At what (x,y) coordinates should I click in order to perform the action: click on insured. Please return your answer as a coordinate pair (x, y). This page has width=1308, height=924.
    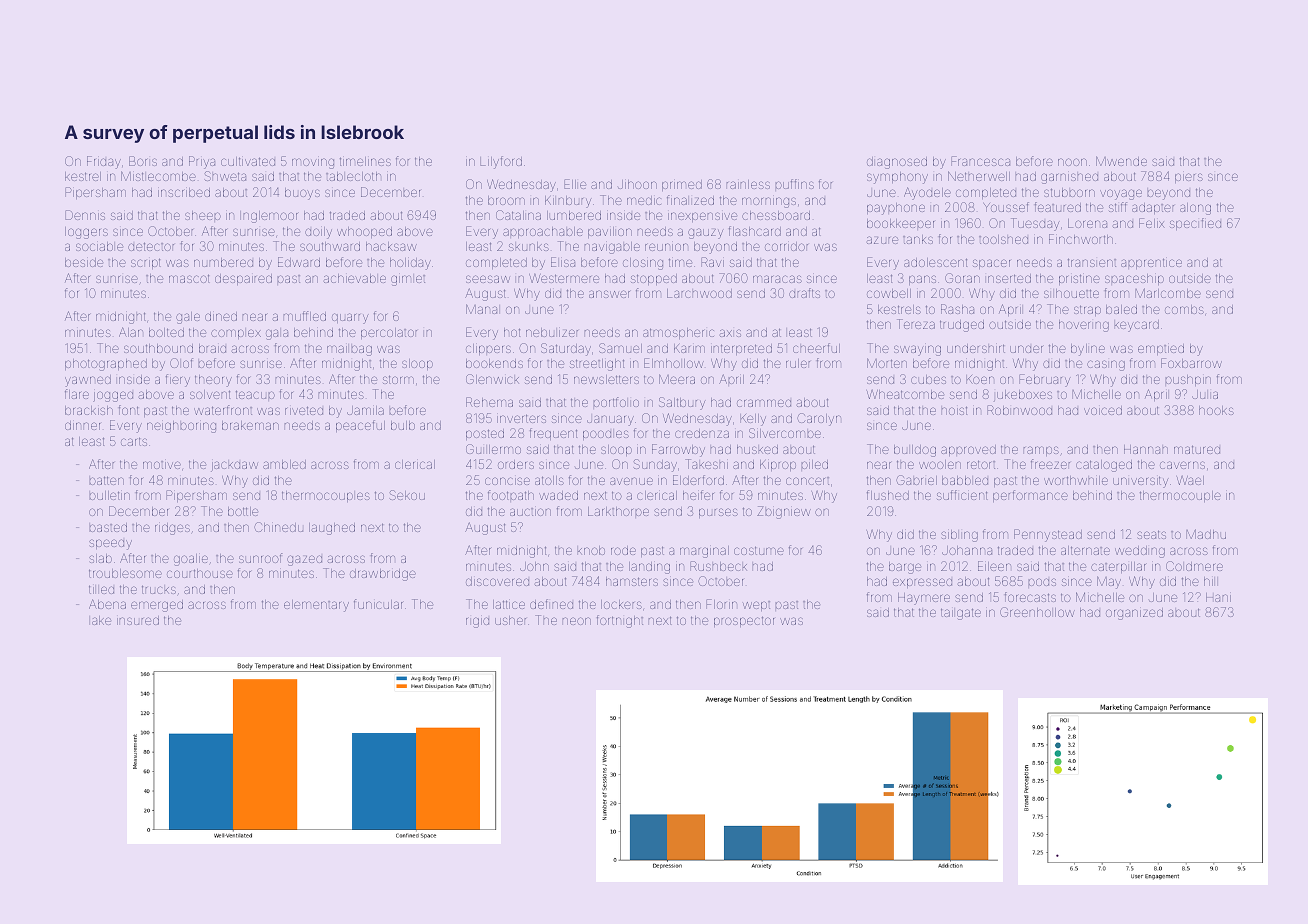
    Looking at the image, I should click on (138, 620).
